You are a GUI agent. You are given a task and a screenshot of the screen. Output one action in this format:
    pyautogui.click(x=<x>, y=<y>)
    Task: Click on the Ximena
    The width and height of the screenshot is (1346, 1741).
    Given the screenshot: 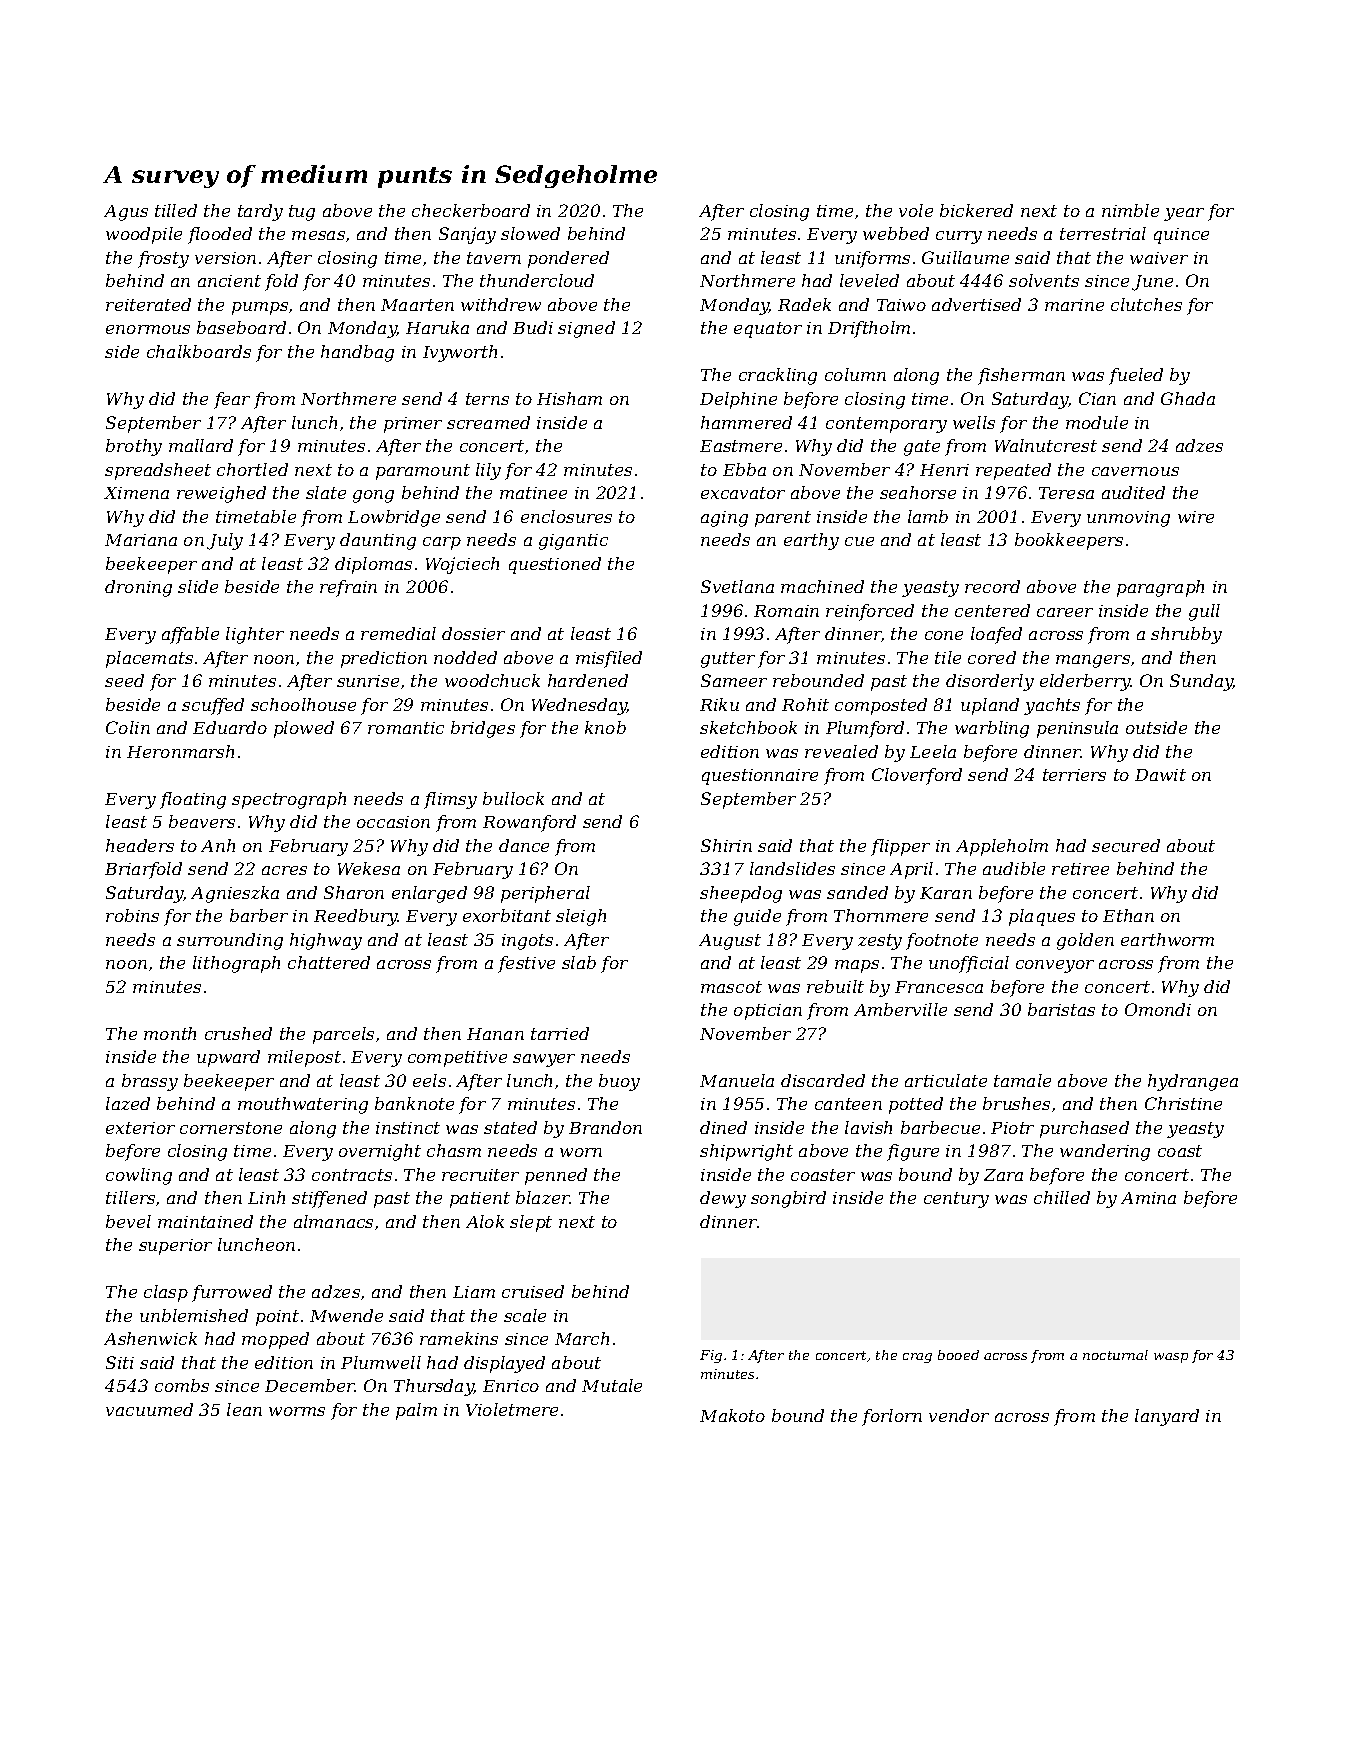 What is the action you would take?
    pyautogui.click(x=136, y=493)
